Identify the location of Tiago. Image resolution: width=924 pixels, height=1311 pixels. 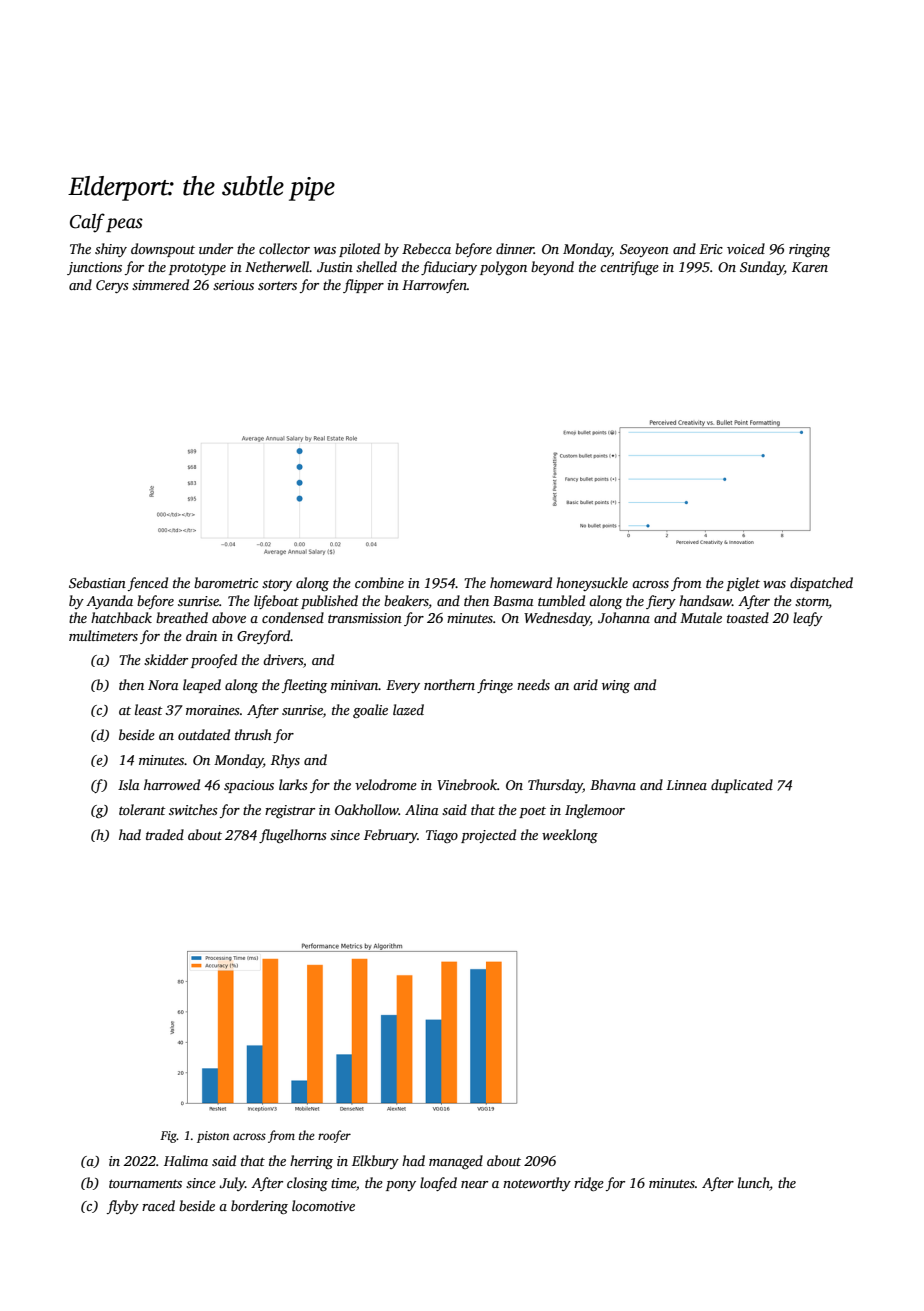
(442, 836).
